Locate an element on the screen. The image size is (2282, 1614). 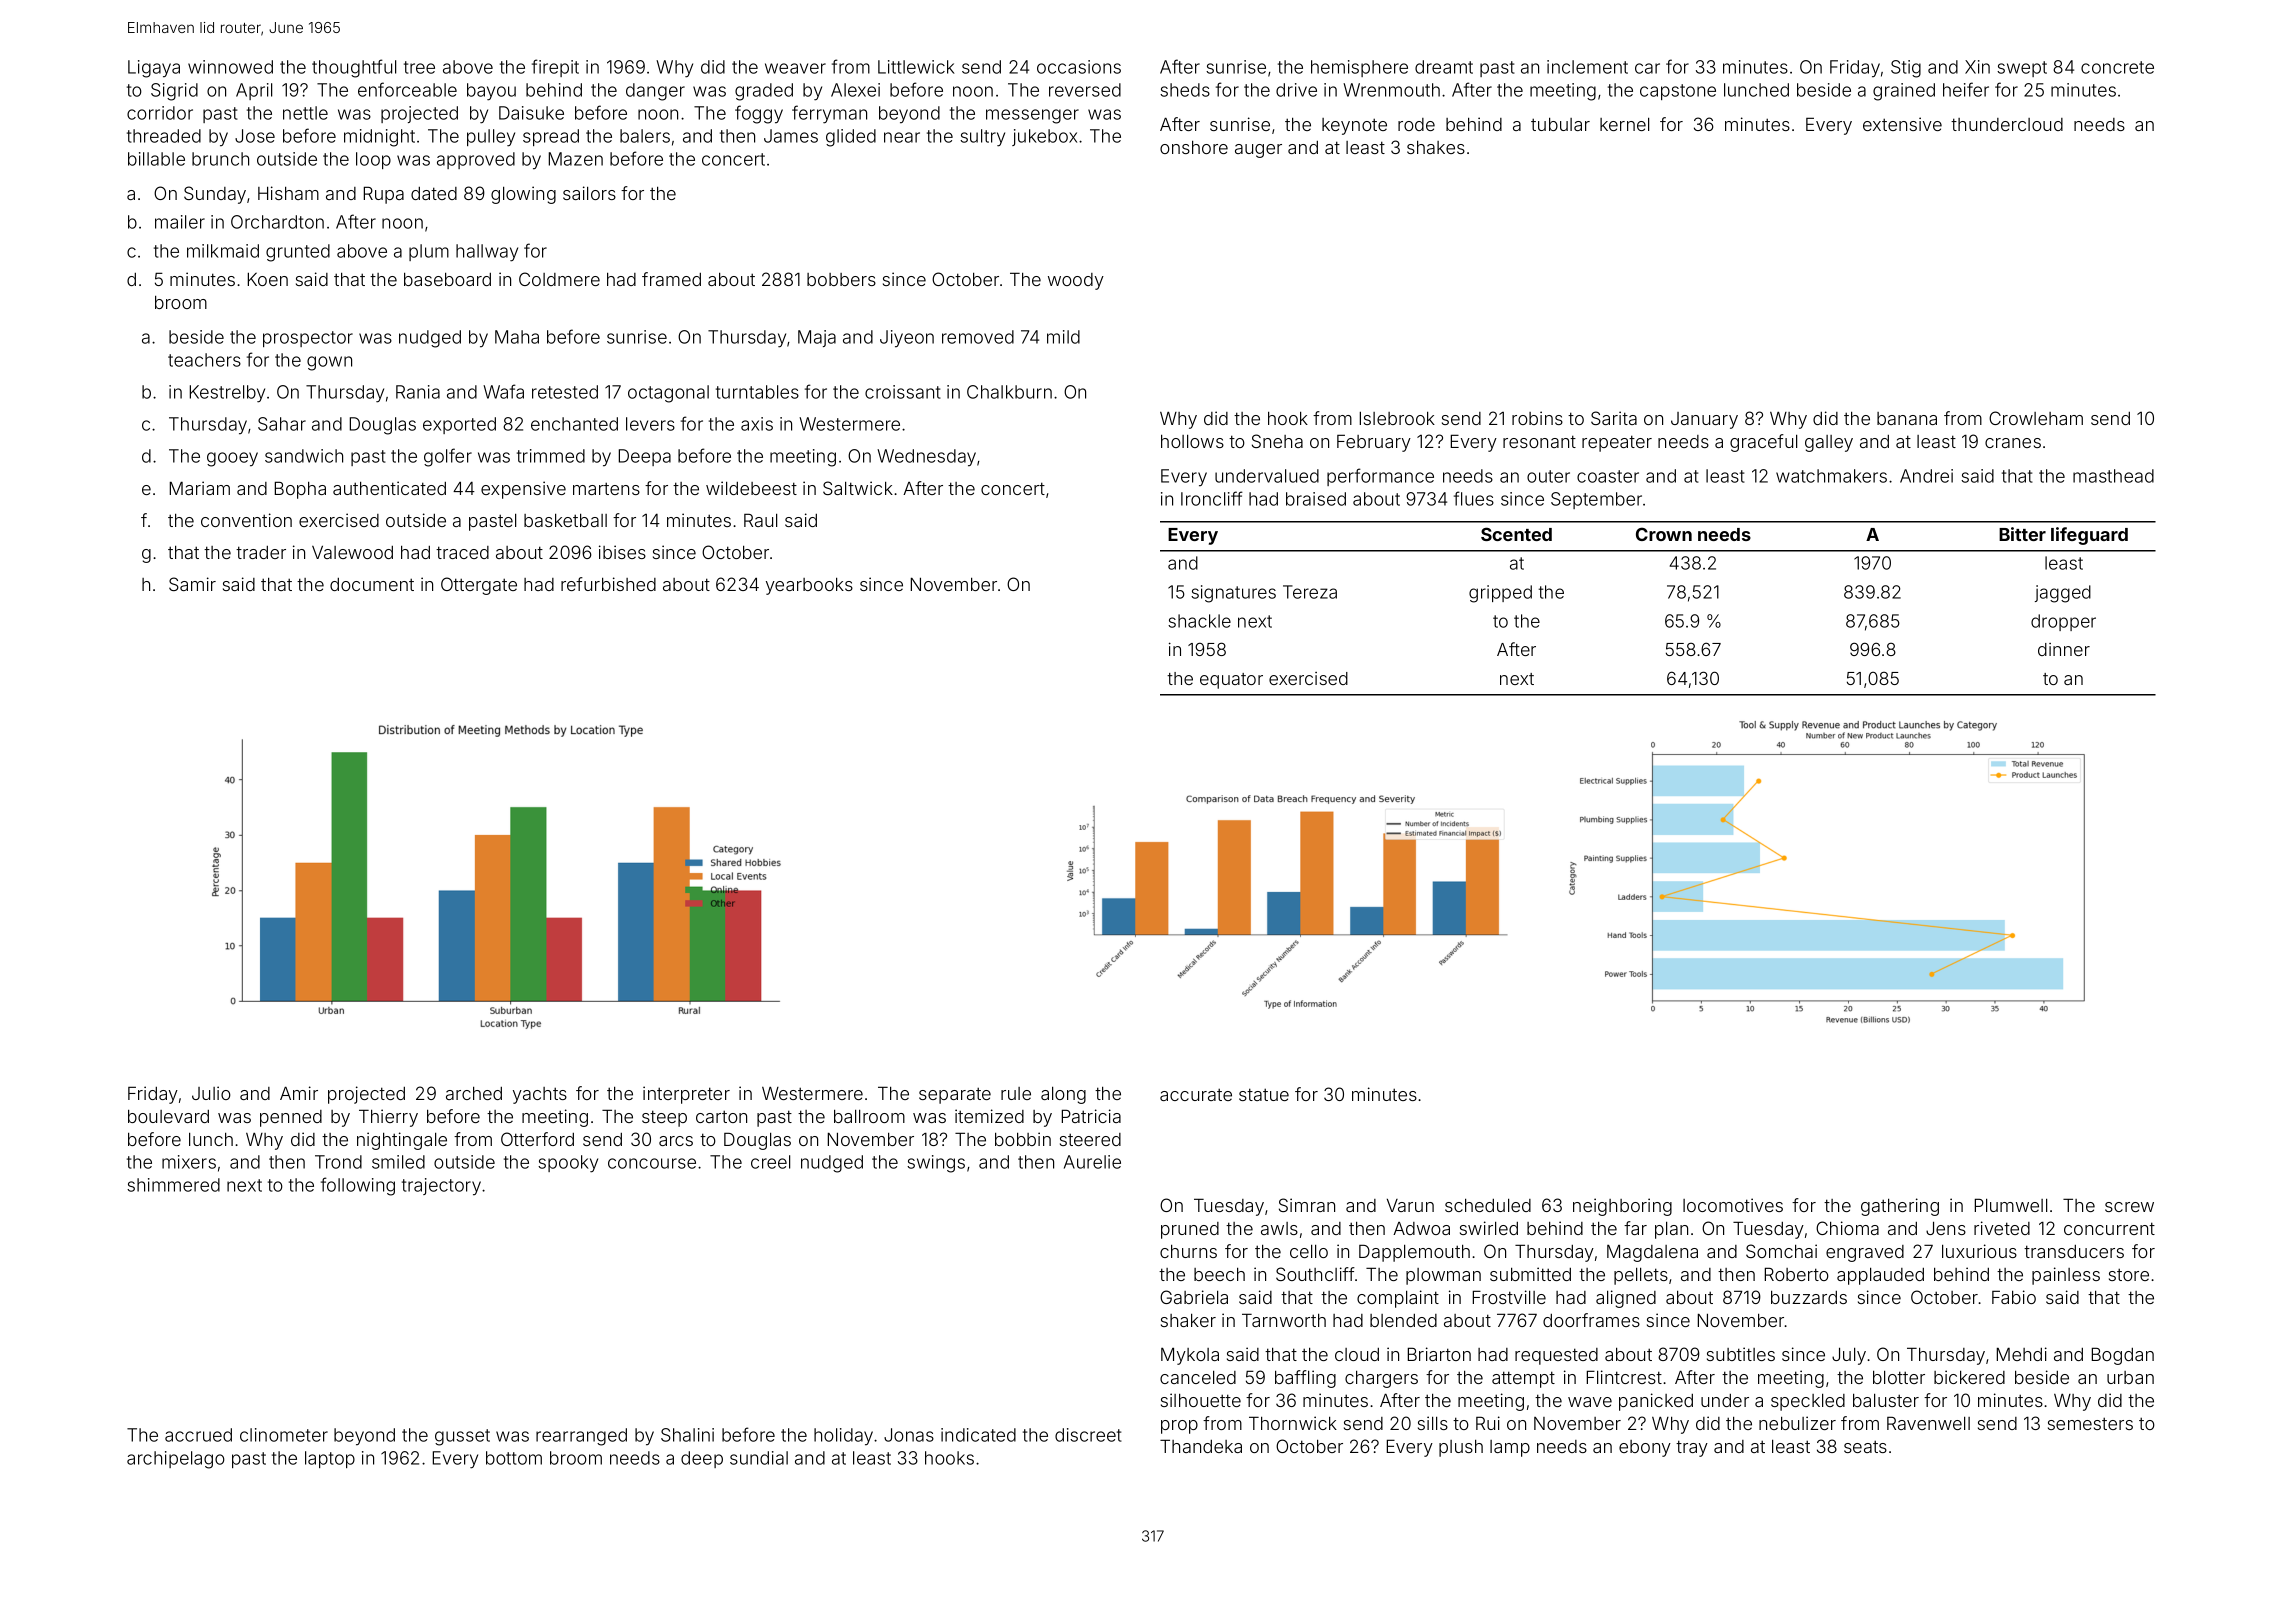
inclement is located at coordinates (1587, 67).
